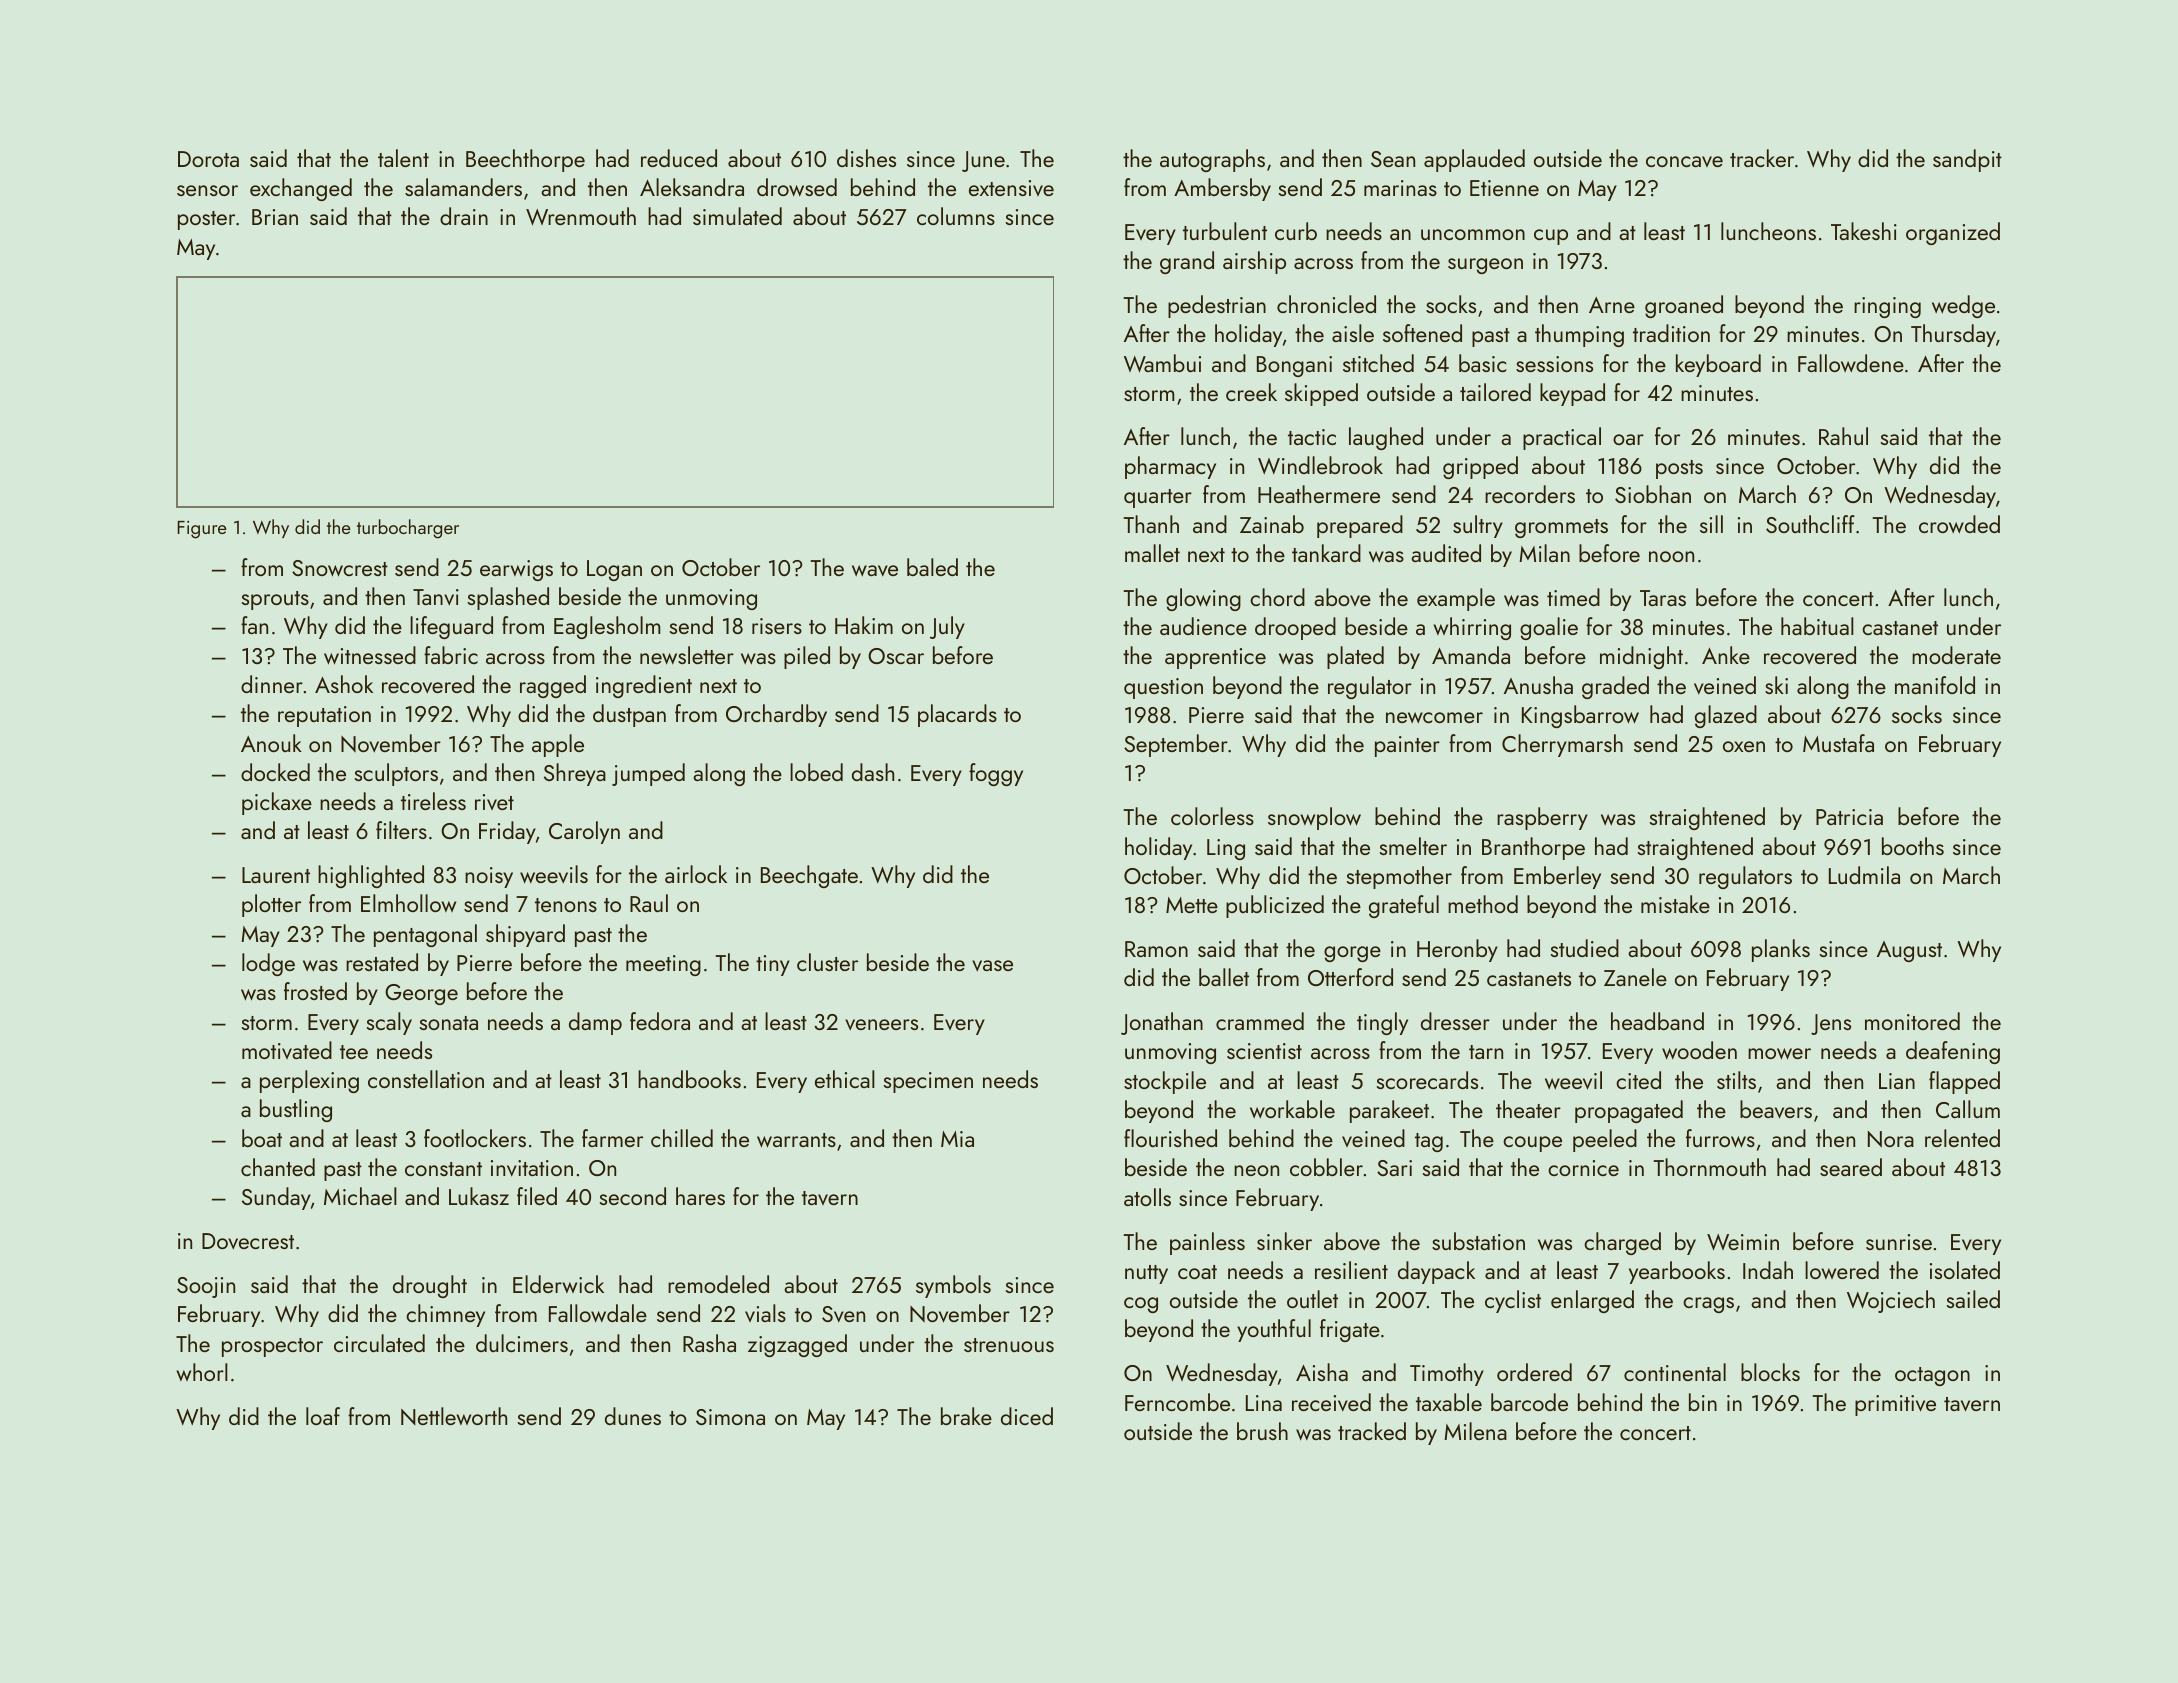 This screenshot has height=1683, width=2178. What do you see at coordinates (1849, 817) in the screenshot?
I see `Patricia` at bounding box center [1849, 817].
